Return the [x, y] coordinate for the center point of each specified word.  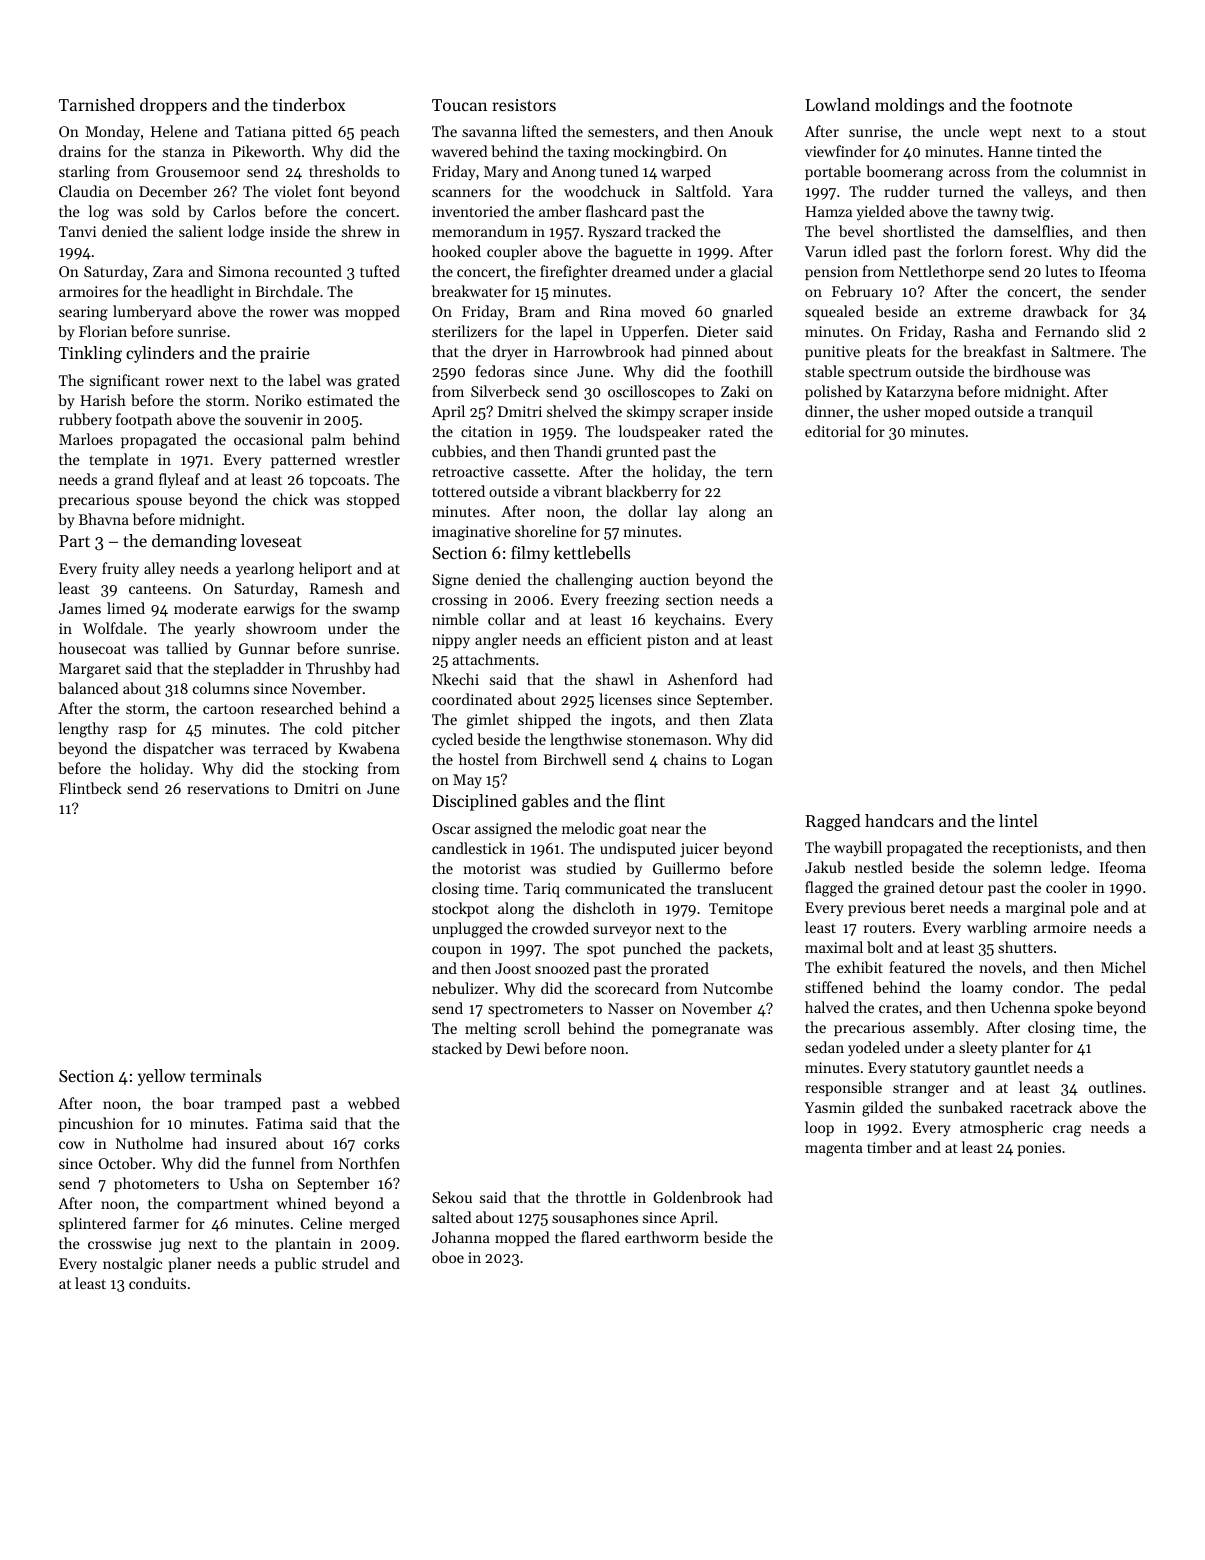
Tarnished [97, 104]
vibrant [577, 491]
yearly [215, 630]
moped [948, 412]
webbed [374, 1103]
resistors [524, 105]
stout [1129, 132]
